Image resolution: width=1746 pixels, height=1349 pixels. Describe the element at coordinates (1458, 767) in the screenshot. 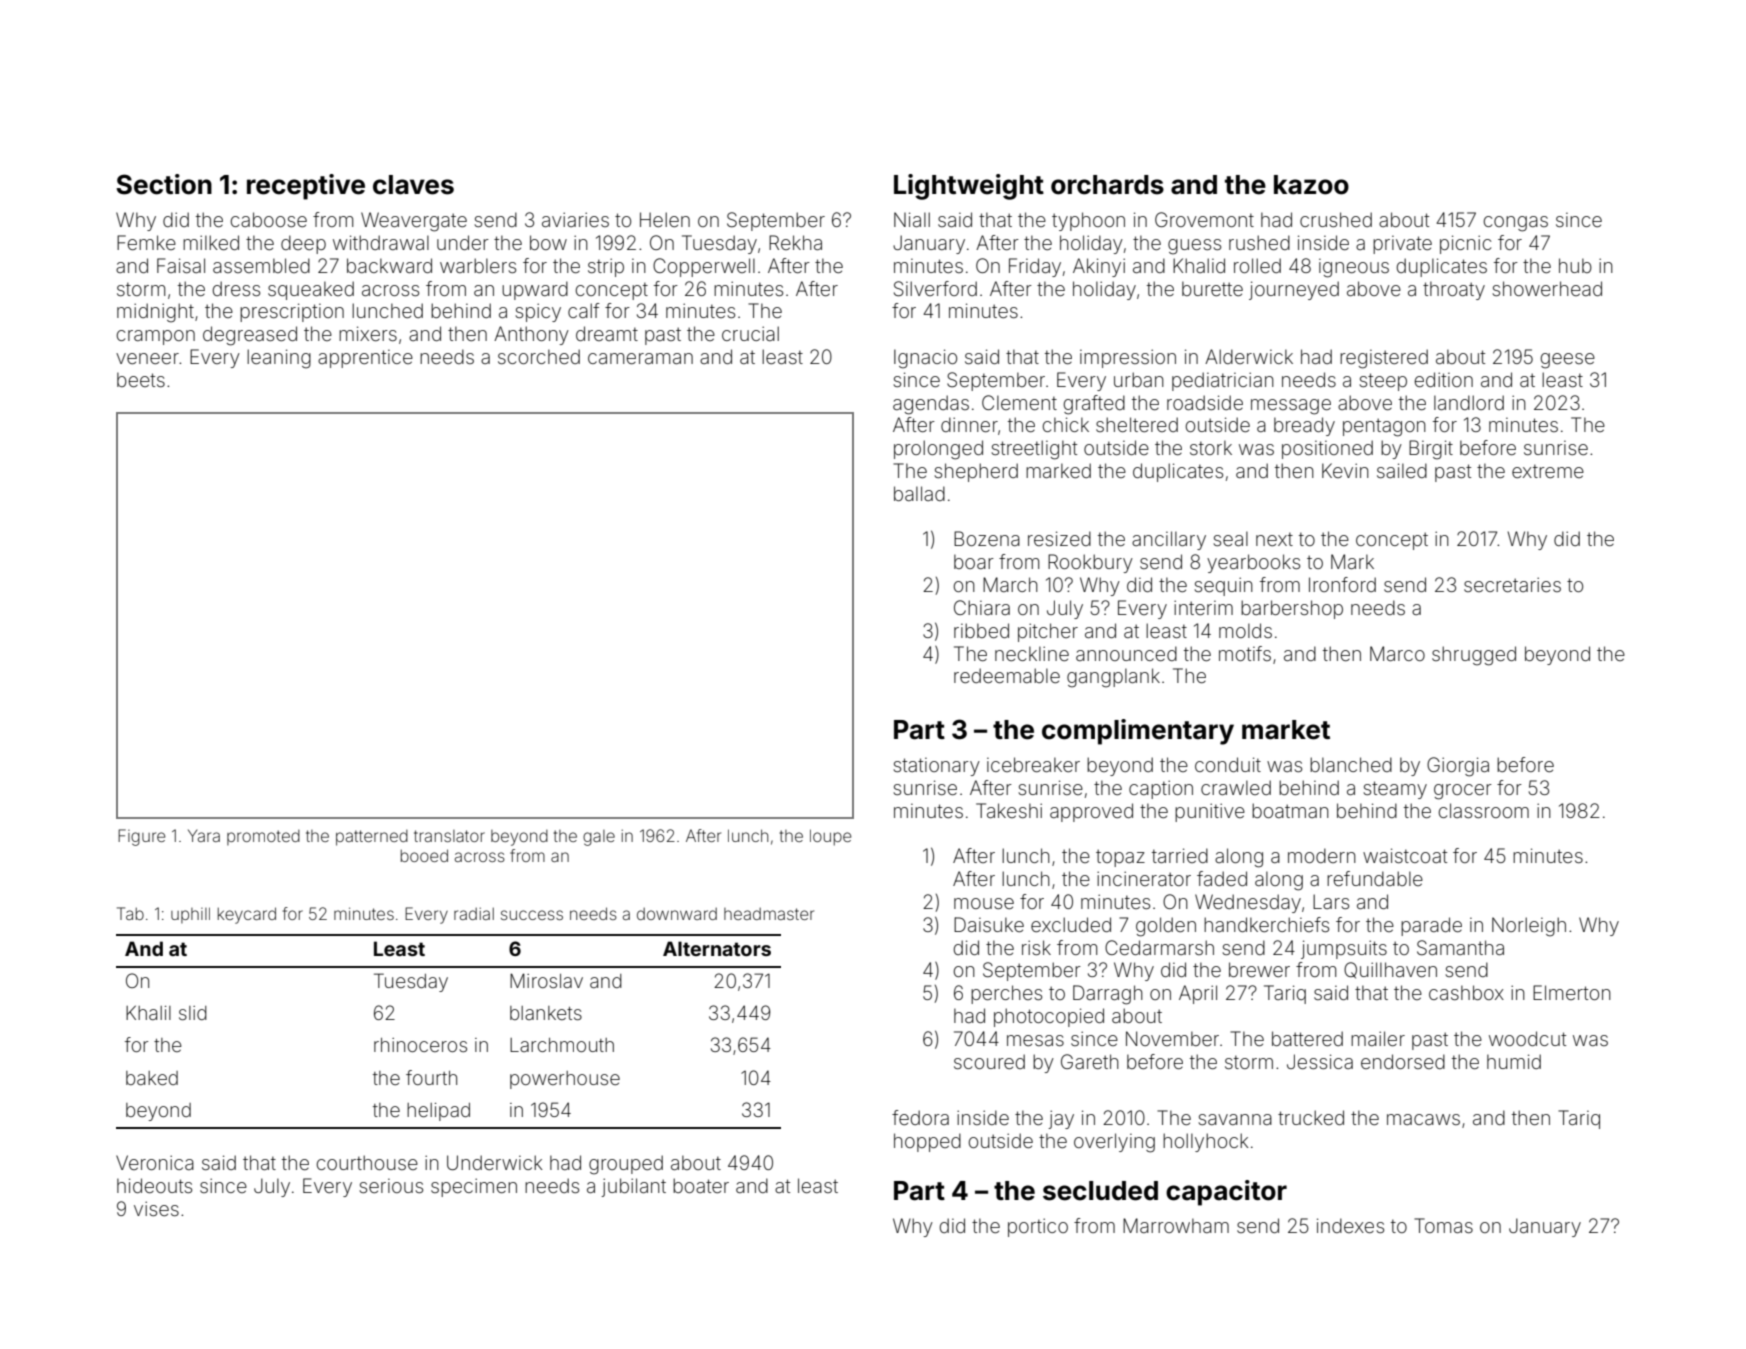

I see `Giorgia` at that location.
